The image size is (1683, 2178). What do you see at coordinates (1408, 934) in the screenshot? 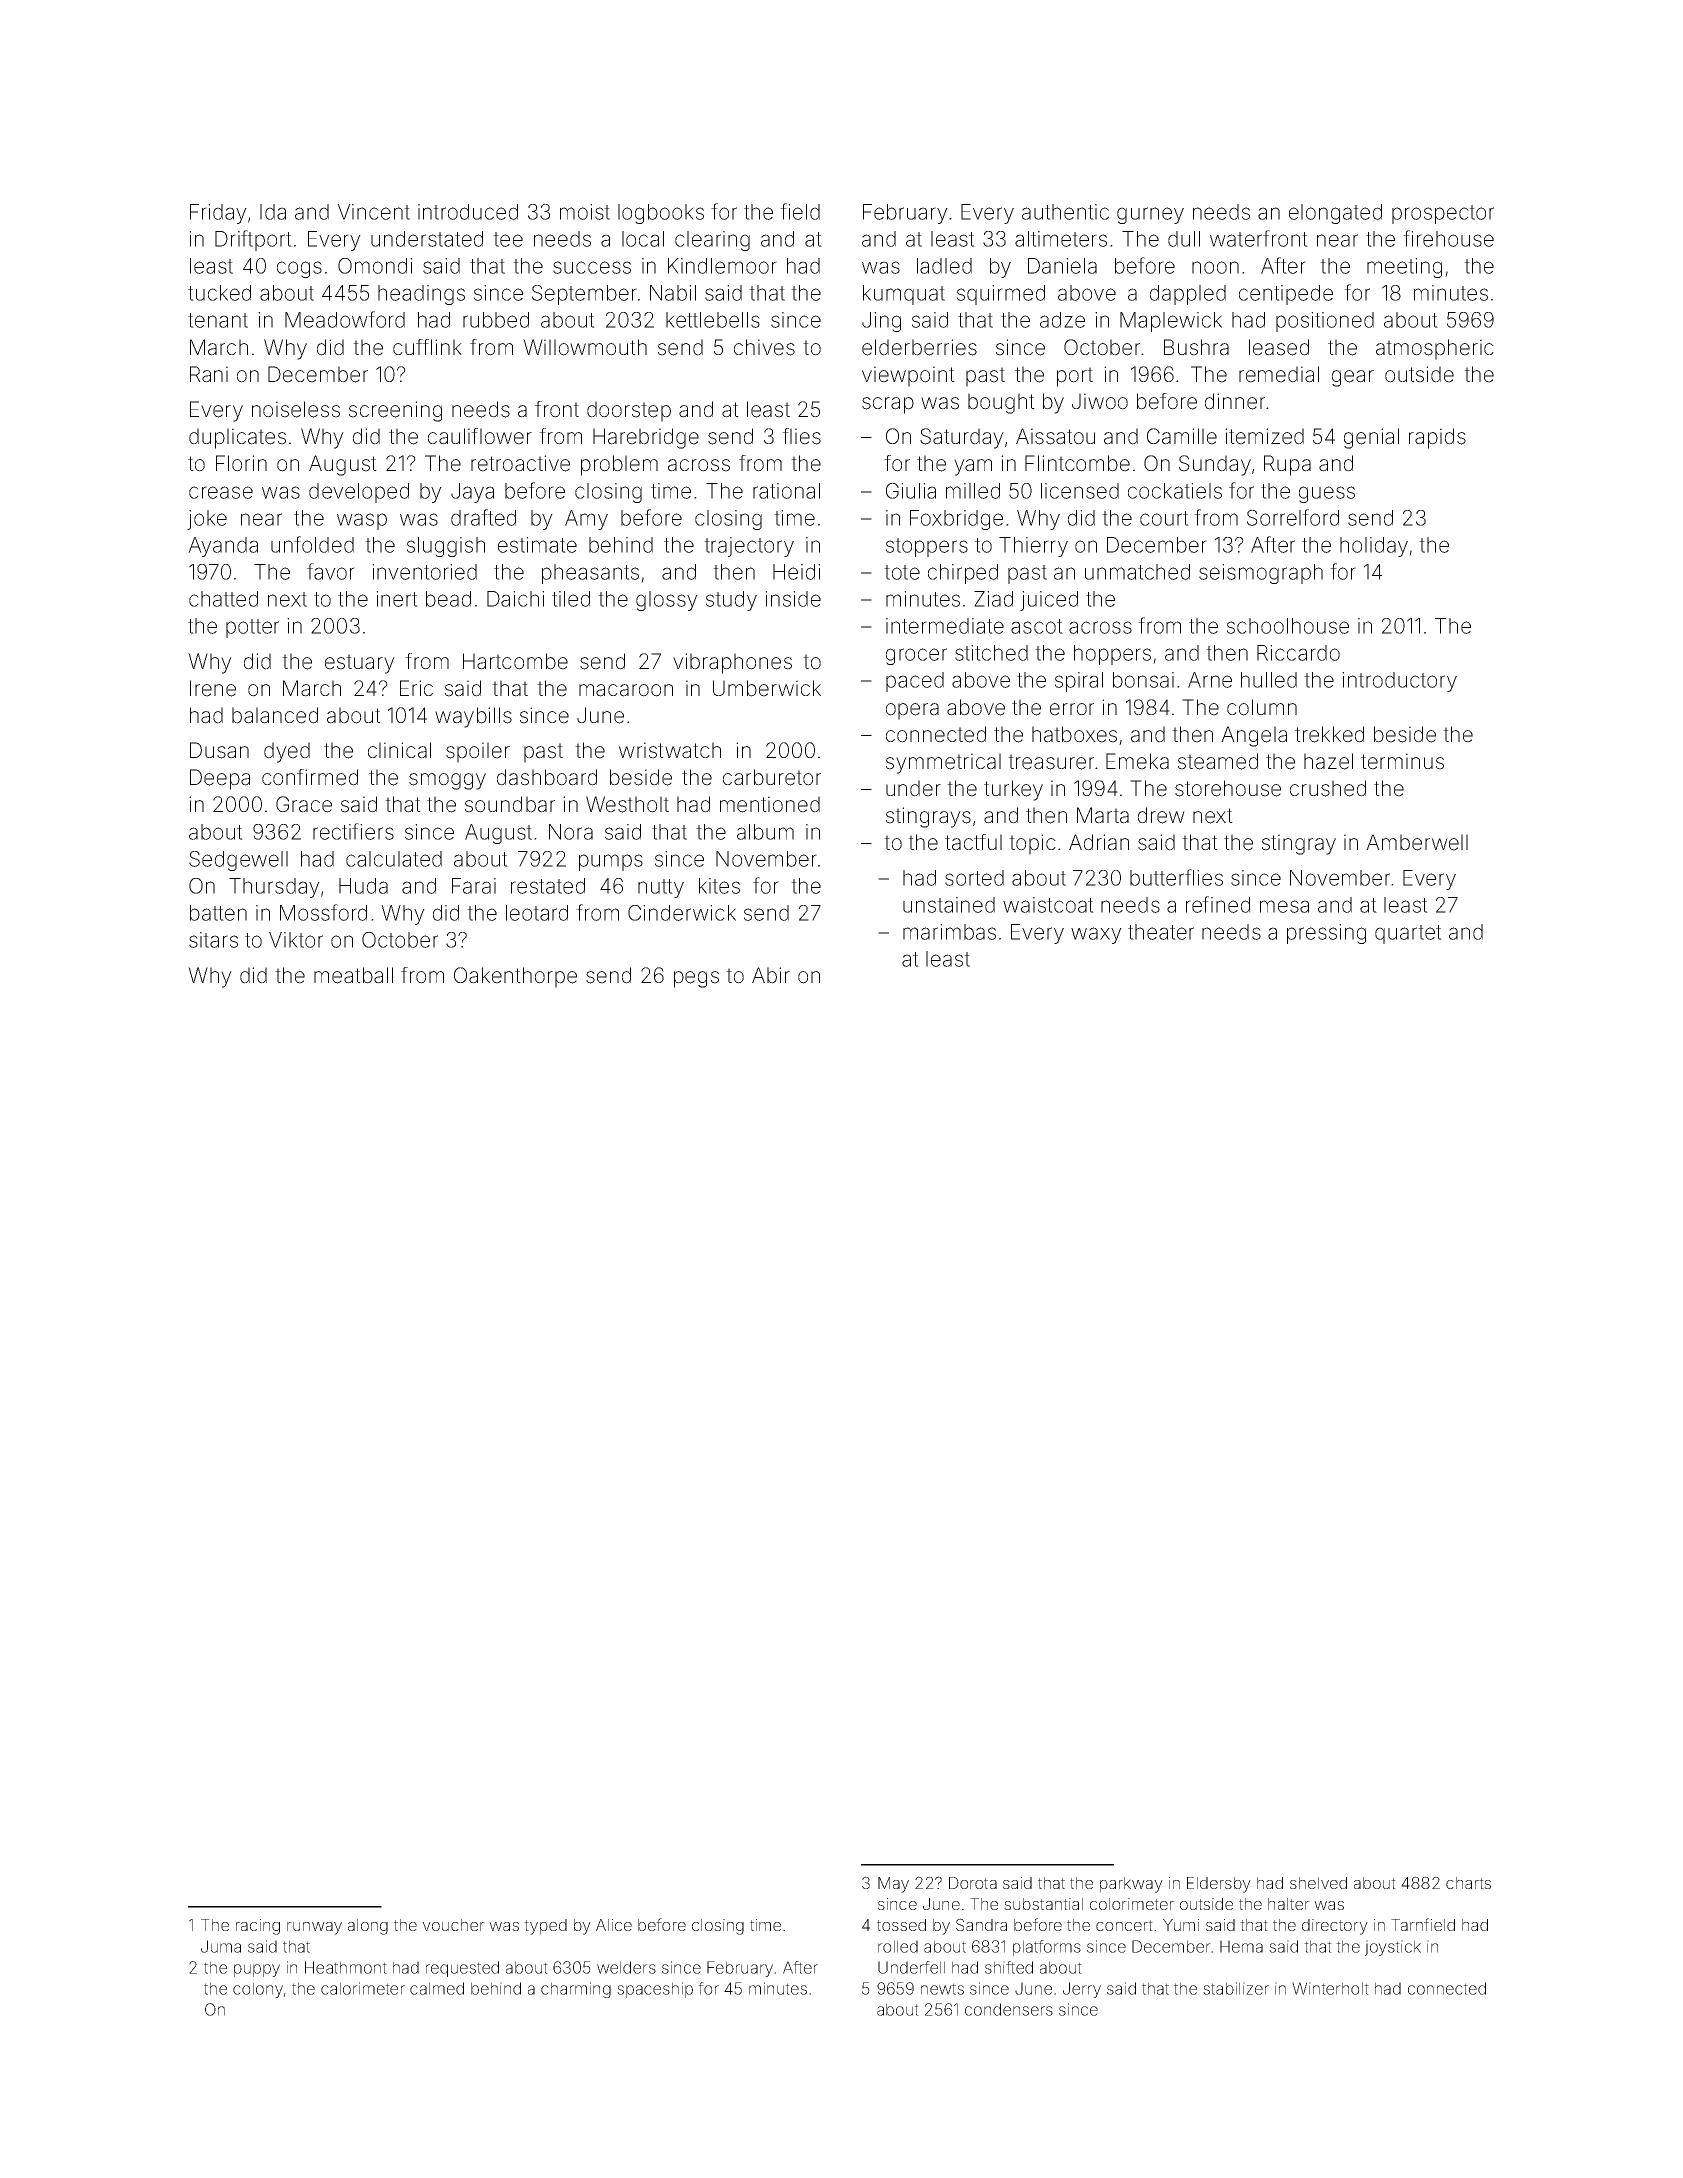
I see `quartet` at bounding box center [1408, 934].
